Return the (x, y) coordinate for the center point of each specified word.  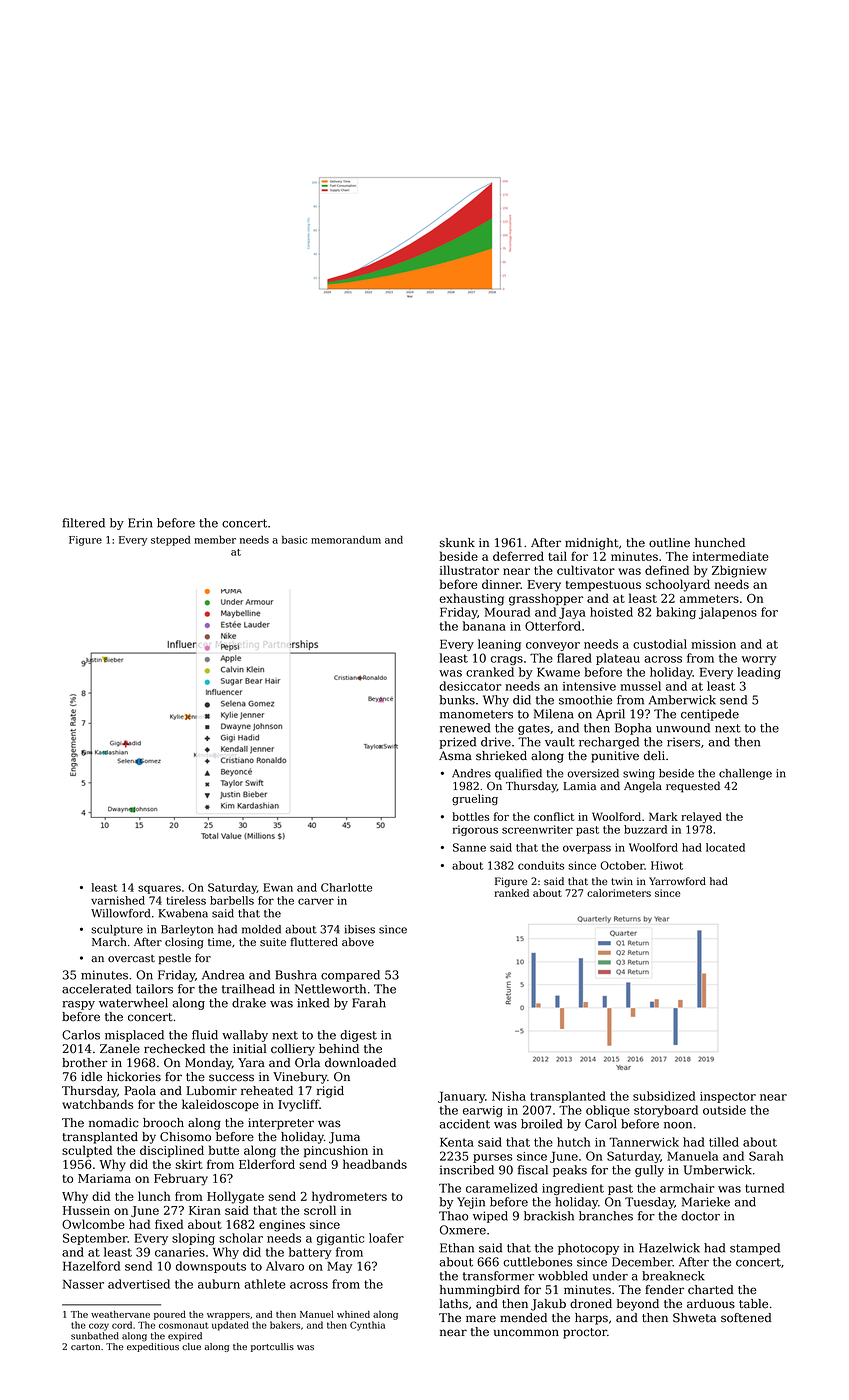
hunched (720, 543)
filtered (83, 523)
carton (85, 1347)
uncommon (526, 1333)
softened (746, 1318)
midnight (591, 544)
